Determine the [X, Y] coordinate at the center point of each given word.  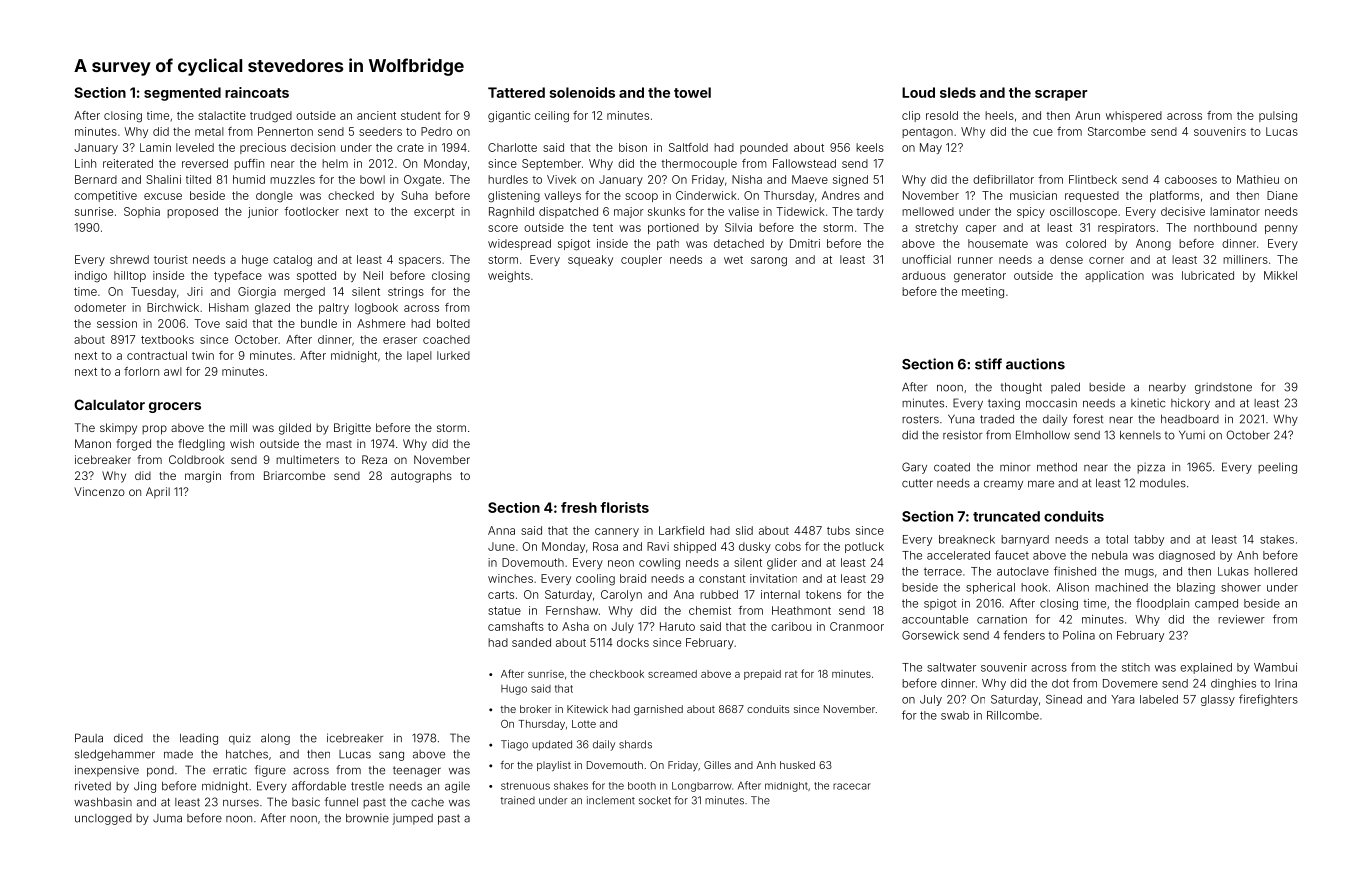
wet [733, 260]
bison [633, 147]
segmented [182, 94]
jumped [412, 819]
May [931, 148]
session [117, 323]
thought [1021, 388]
